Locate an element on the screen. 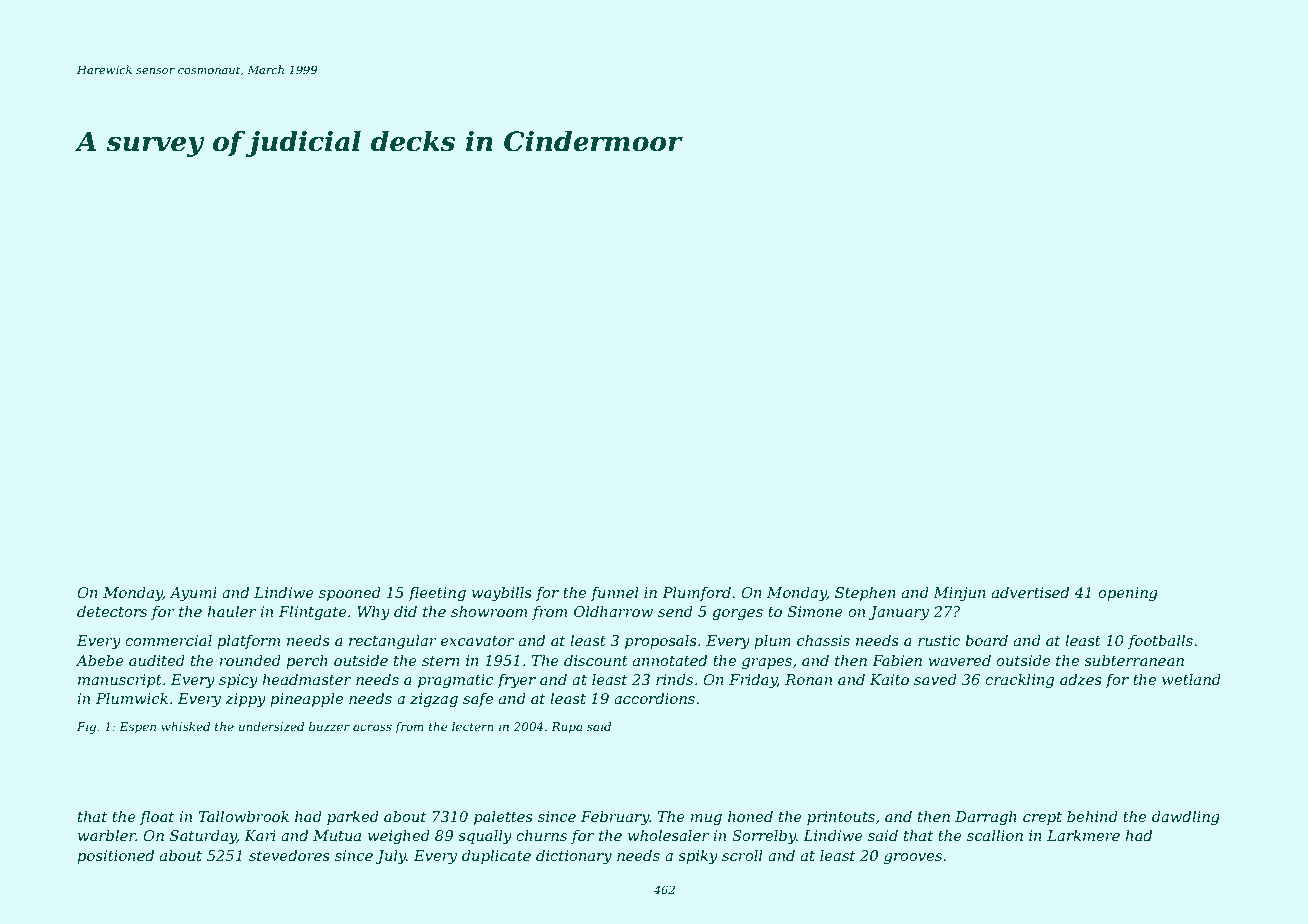 The image size is (1308, 924). positioned is located at coordinates (115, 857).
